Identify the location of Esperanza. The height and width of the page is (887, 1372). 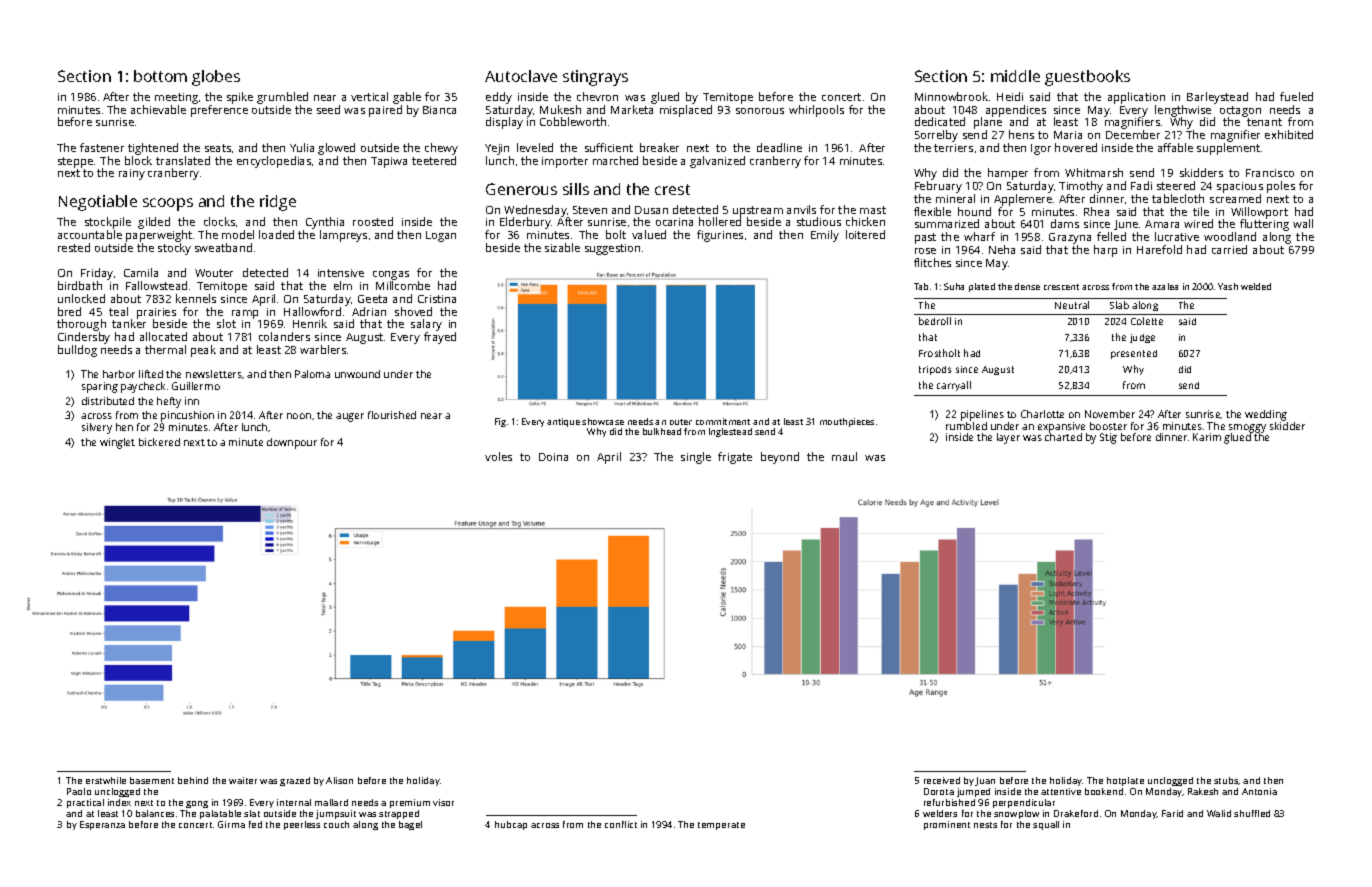
(102, 825).
